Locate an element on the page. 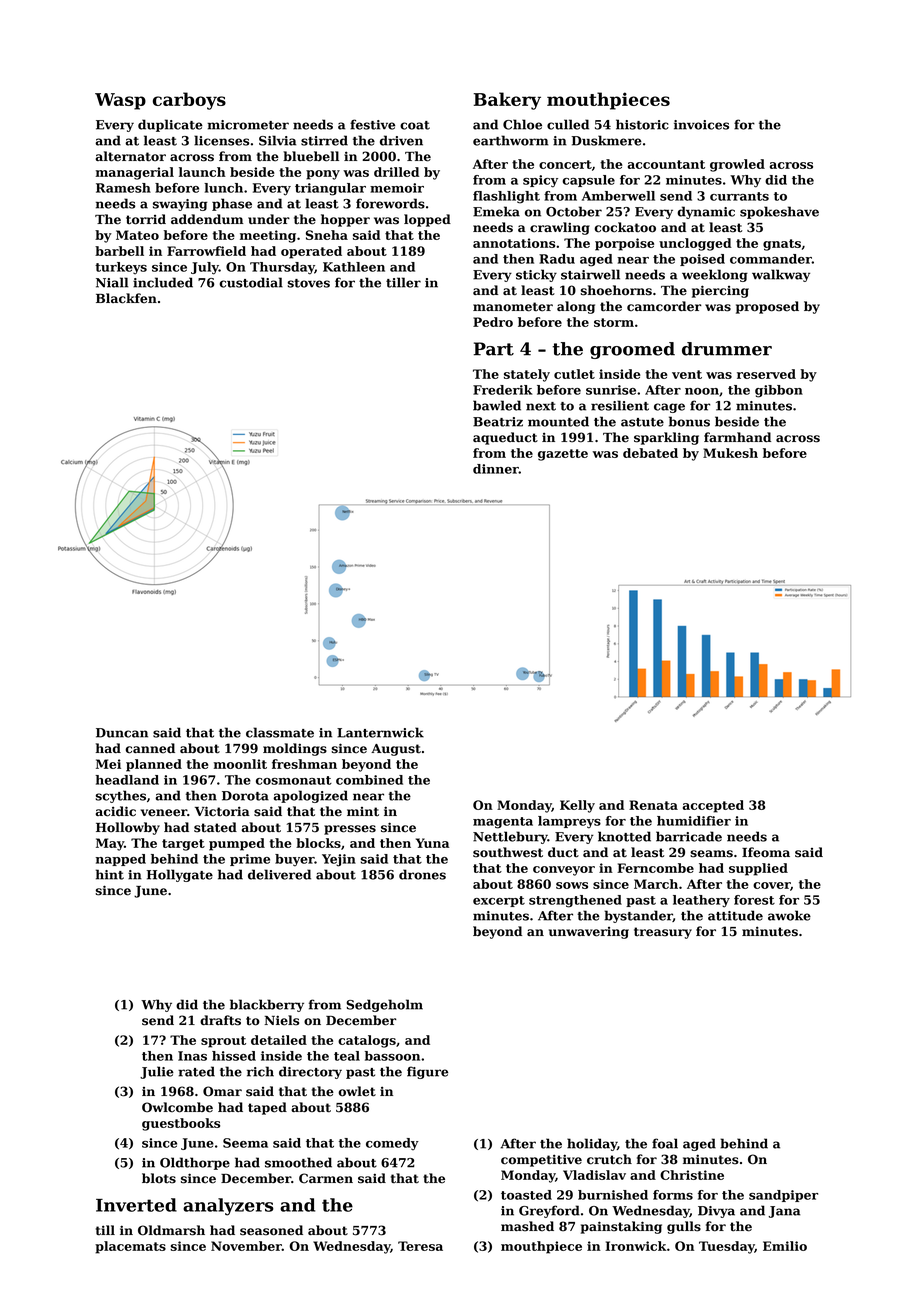 The width and height of the document is (924, 1308). debated is located at coordinates (650, 453).
